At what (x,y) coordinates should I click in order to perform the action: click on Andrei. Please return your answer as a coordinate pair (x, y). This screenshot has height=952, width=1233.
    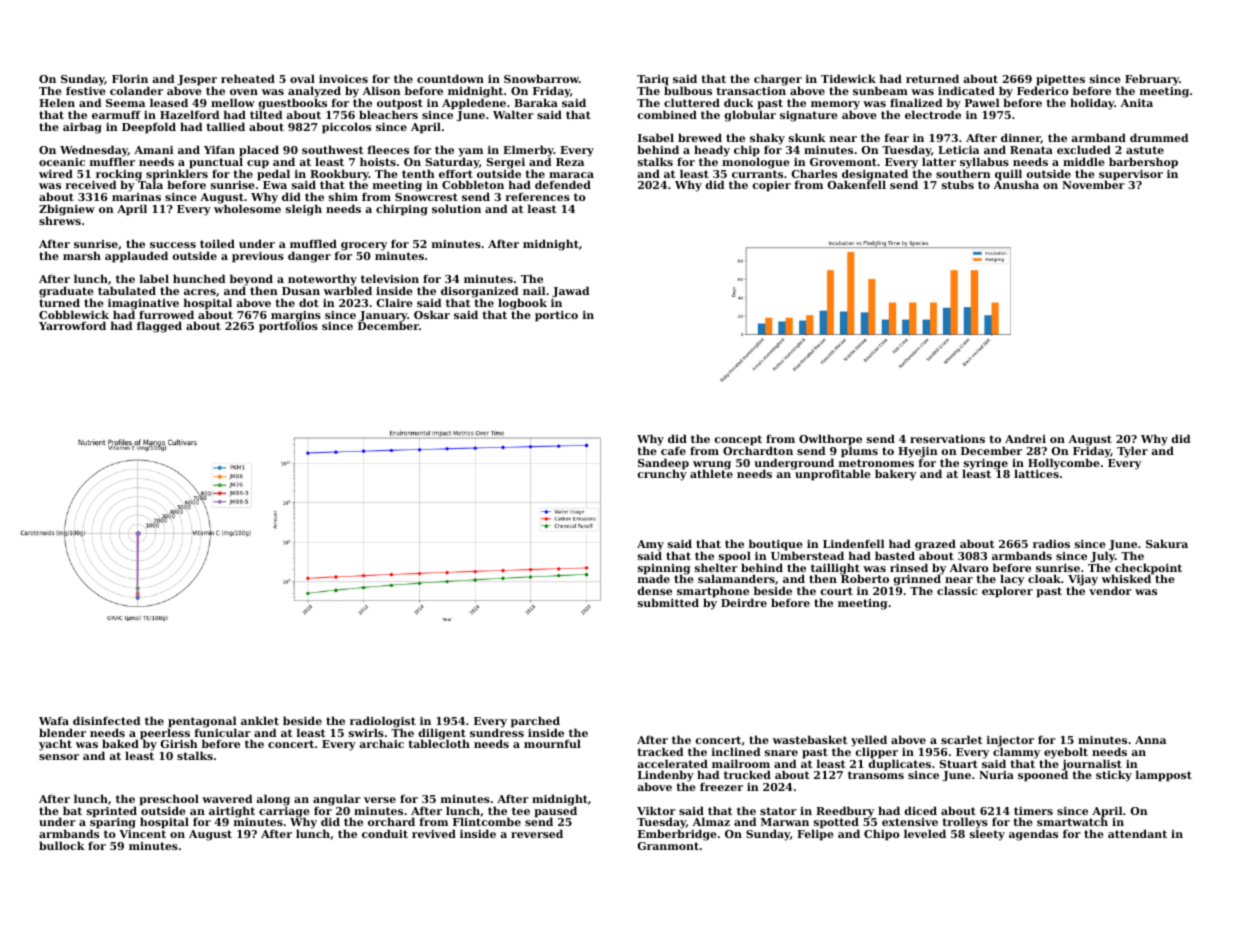
    Looking at the image, I should click on (1025, 438).
